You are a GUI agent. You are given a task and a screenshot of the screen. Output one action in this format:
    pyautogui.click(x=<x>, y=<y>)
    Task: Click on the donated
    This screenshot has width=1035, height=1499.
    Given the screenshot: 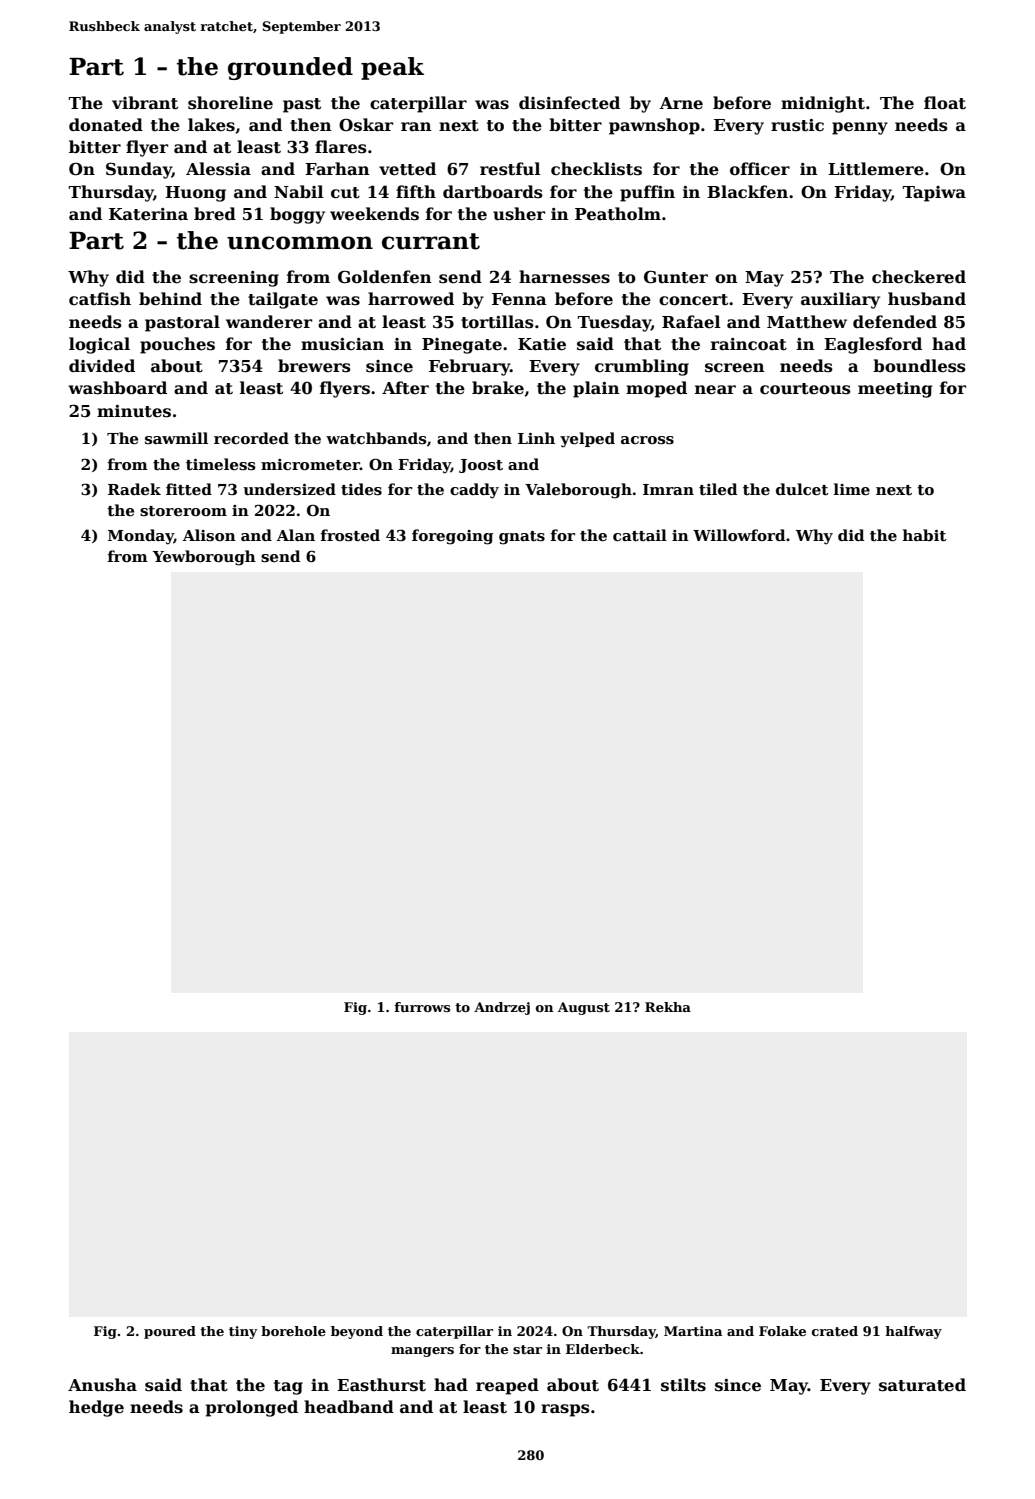 What is the action you would take?
    pyautogui.click(x=106, y=125)
